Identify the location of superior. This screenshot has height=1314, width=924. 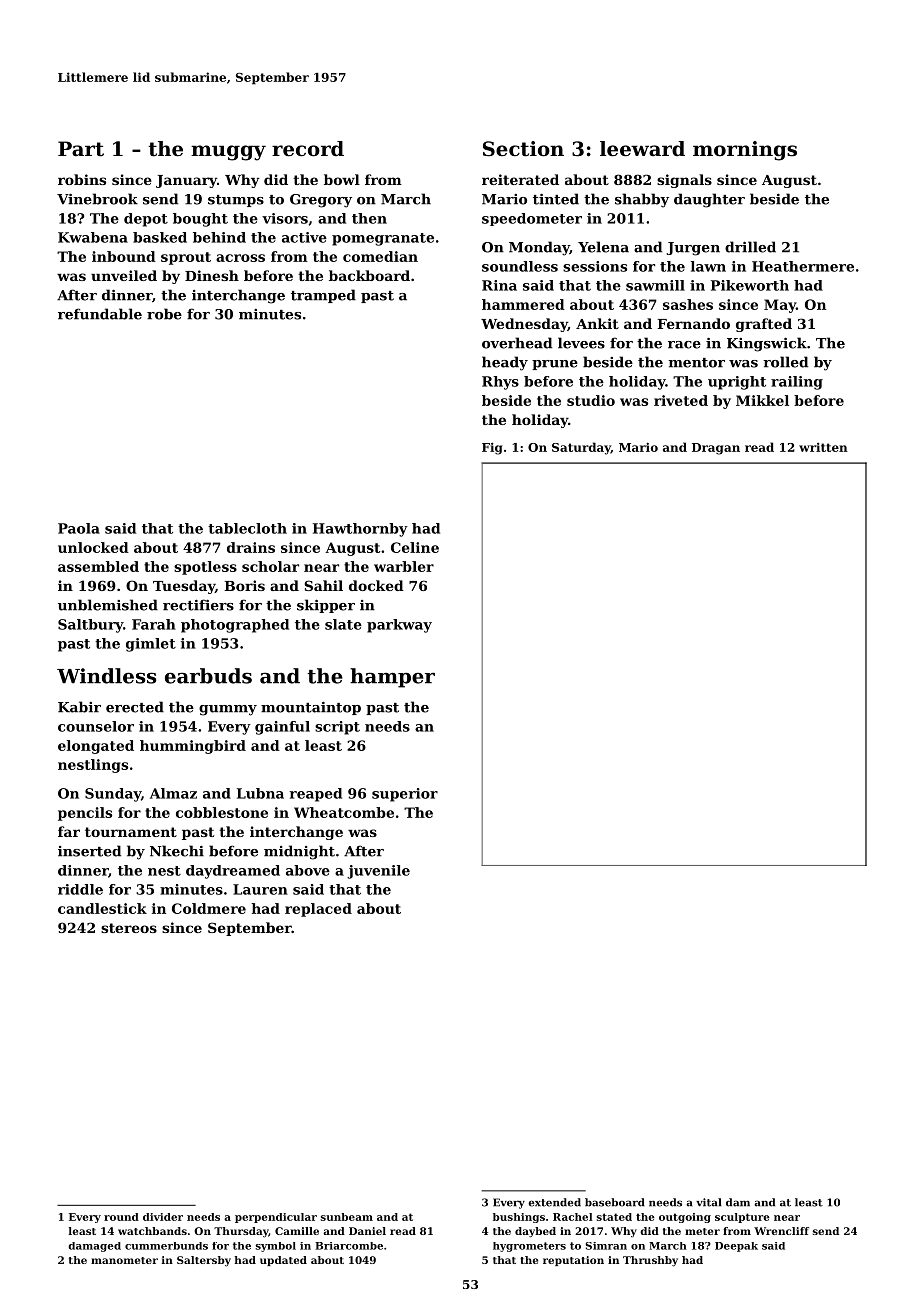
(405, 795).
